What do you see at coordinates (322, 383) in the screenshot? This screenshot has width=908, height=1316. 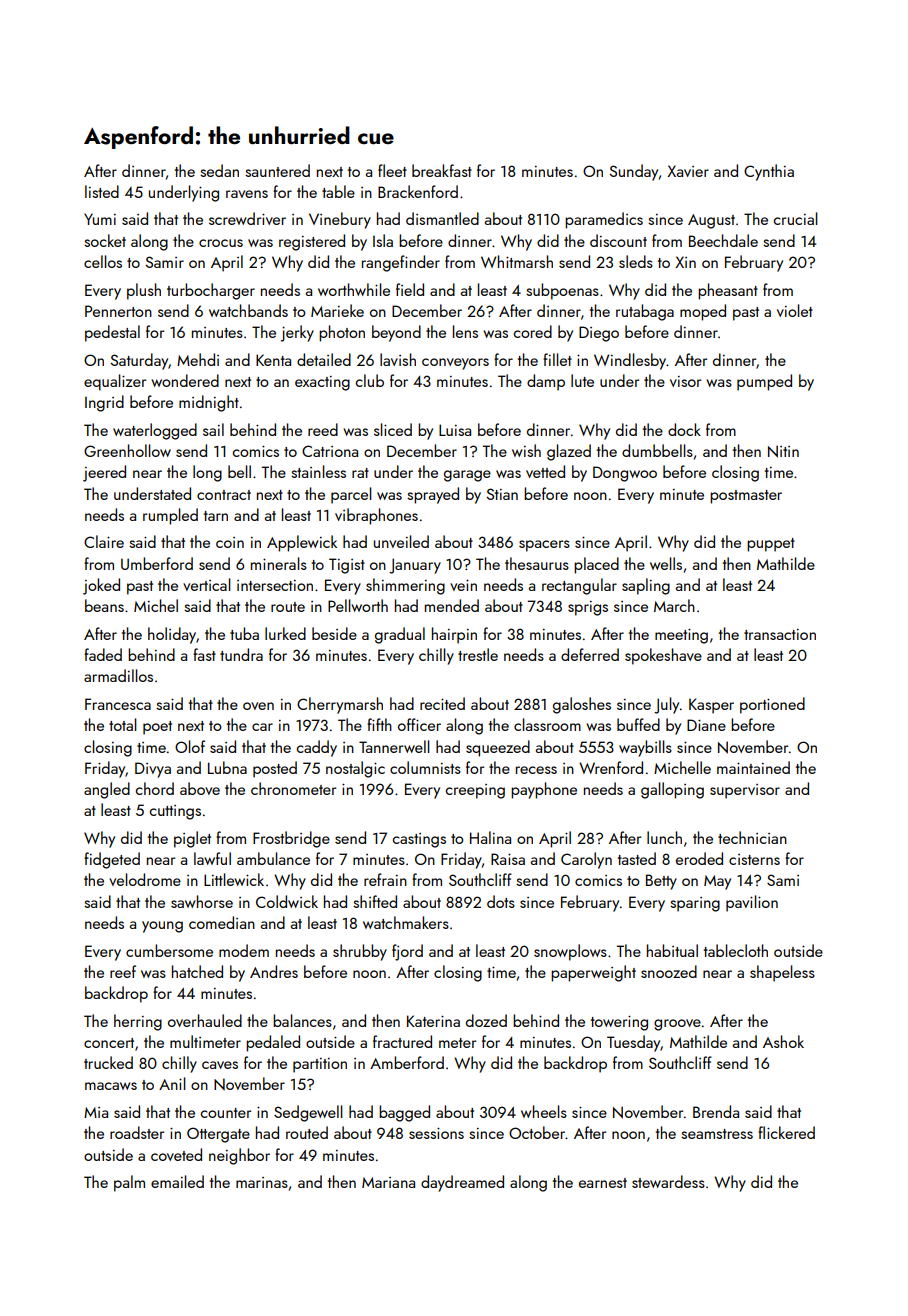 I see `exacting` at bounding box center [322, 383].
